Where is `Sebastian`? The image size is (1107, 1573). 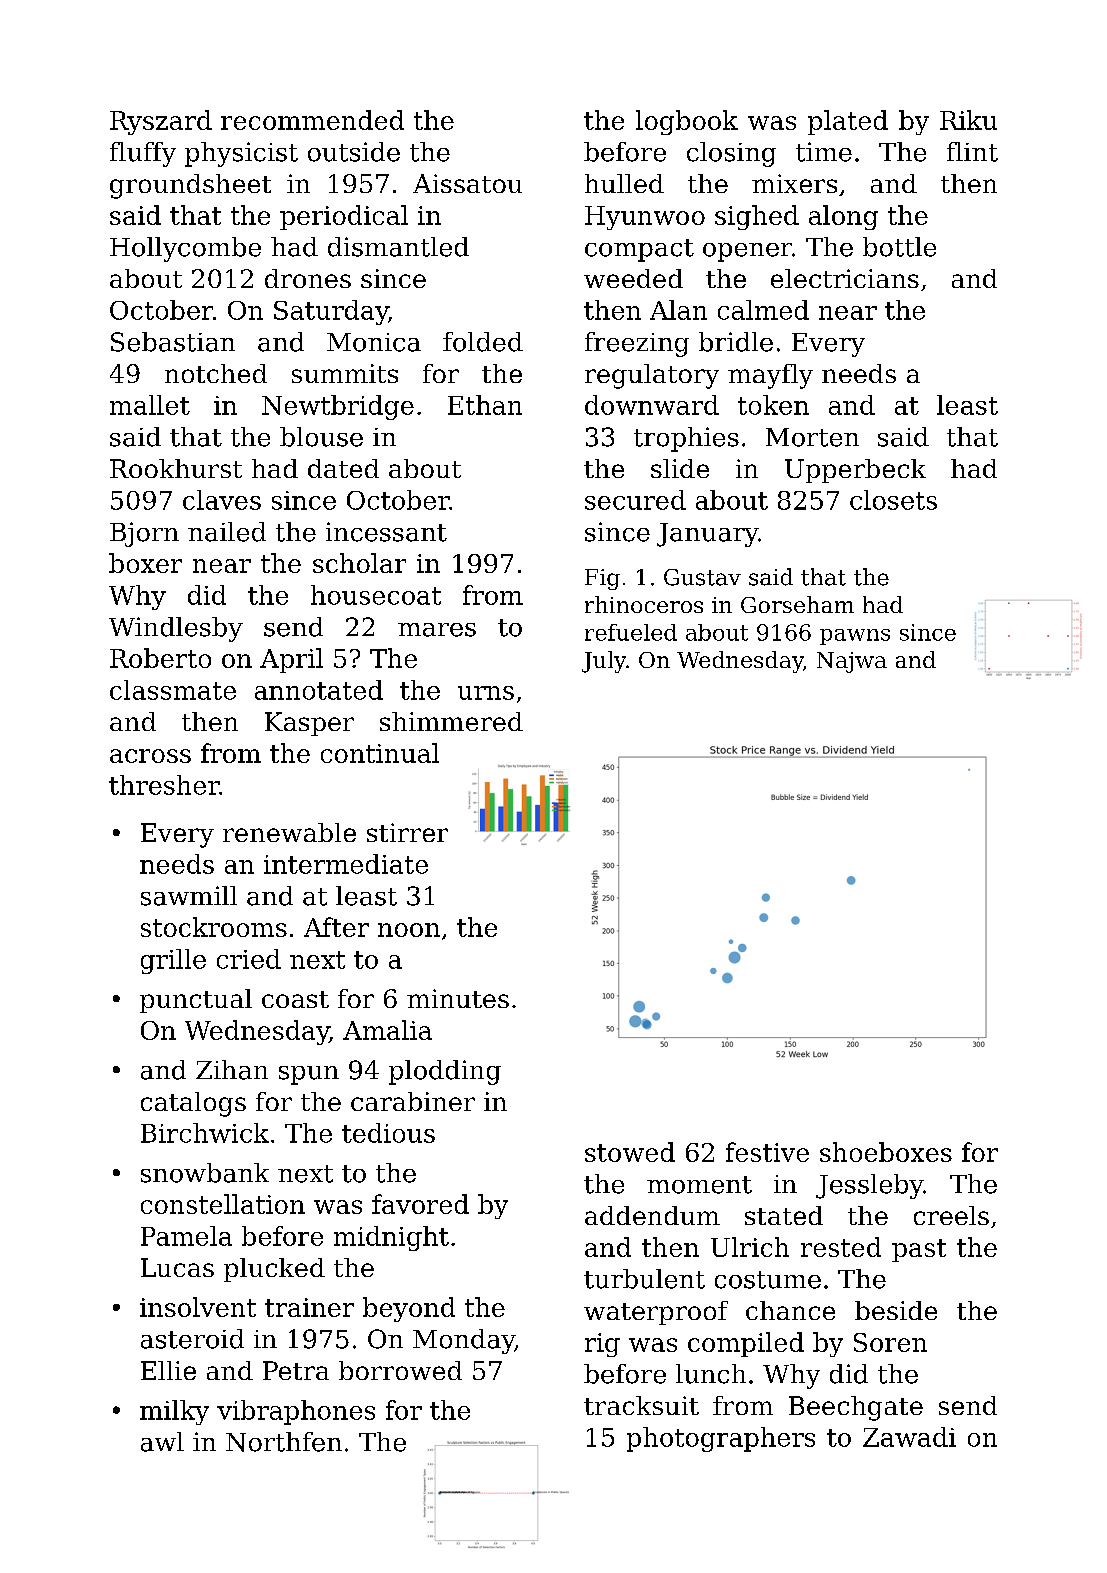 Sebastian is located at coordinates (173, 342).
